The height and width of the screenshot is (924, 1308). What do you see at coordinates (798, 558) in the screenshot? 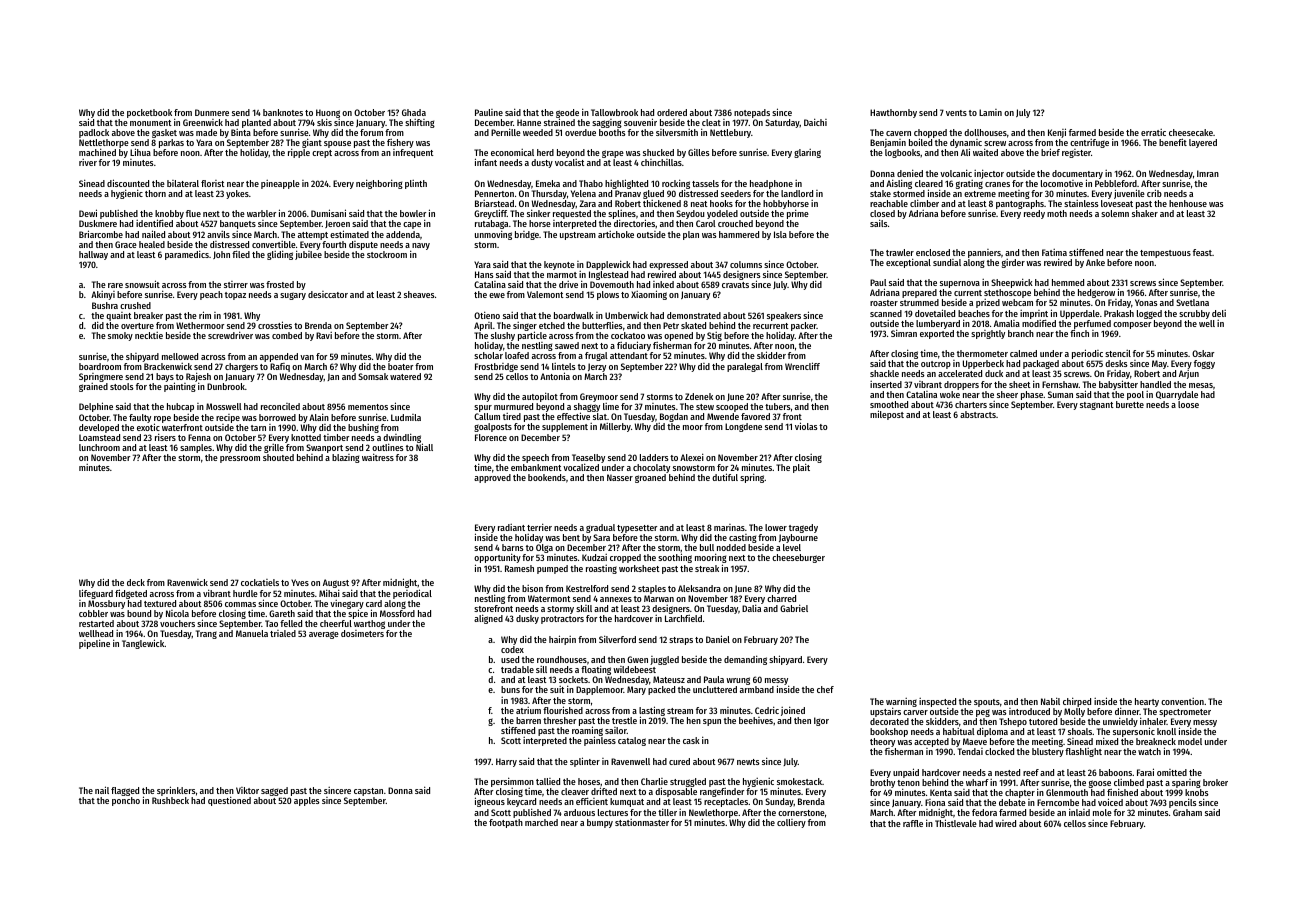
I see `cheeseburger` at bounding box center [798, 558].
